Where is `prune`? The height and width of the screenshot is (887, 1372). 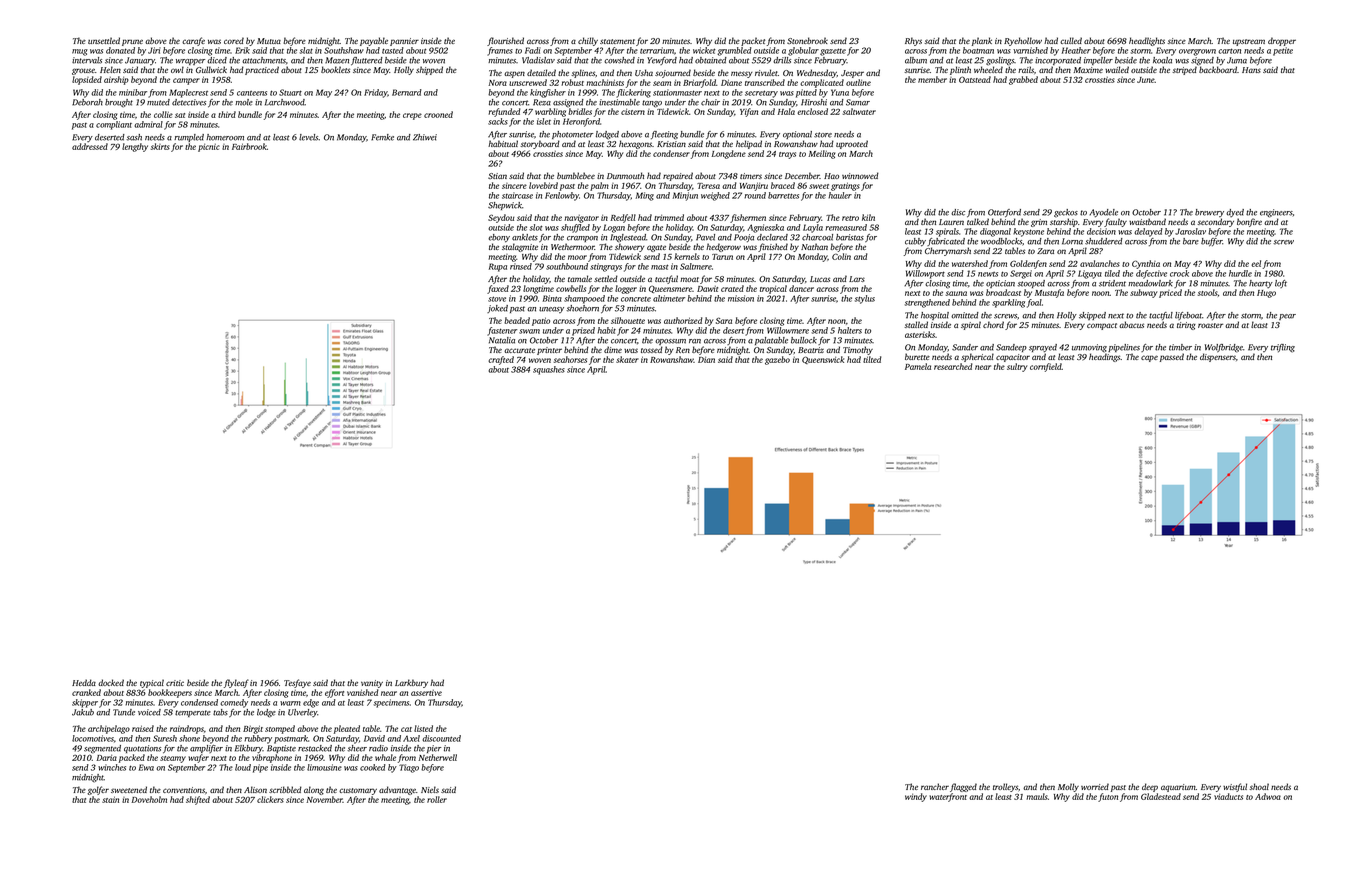 prune is located at coordinates (132, 42).
